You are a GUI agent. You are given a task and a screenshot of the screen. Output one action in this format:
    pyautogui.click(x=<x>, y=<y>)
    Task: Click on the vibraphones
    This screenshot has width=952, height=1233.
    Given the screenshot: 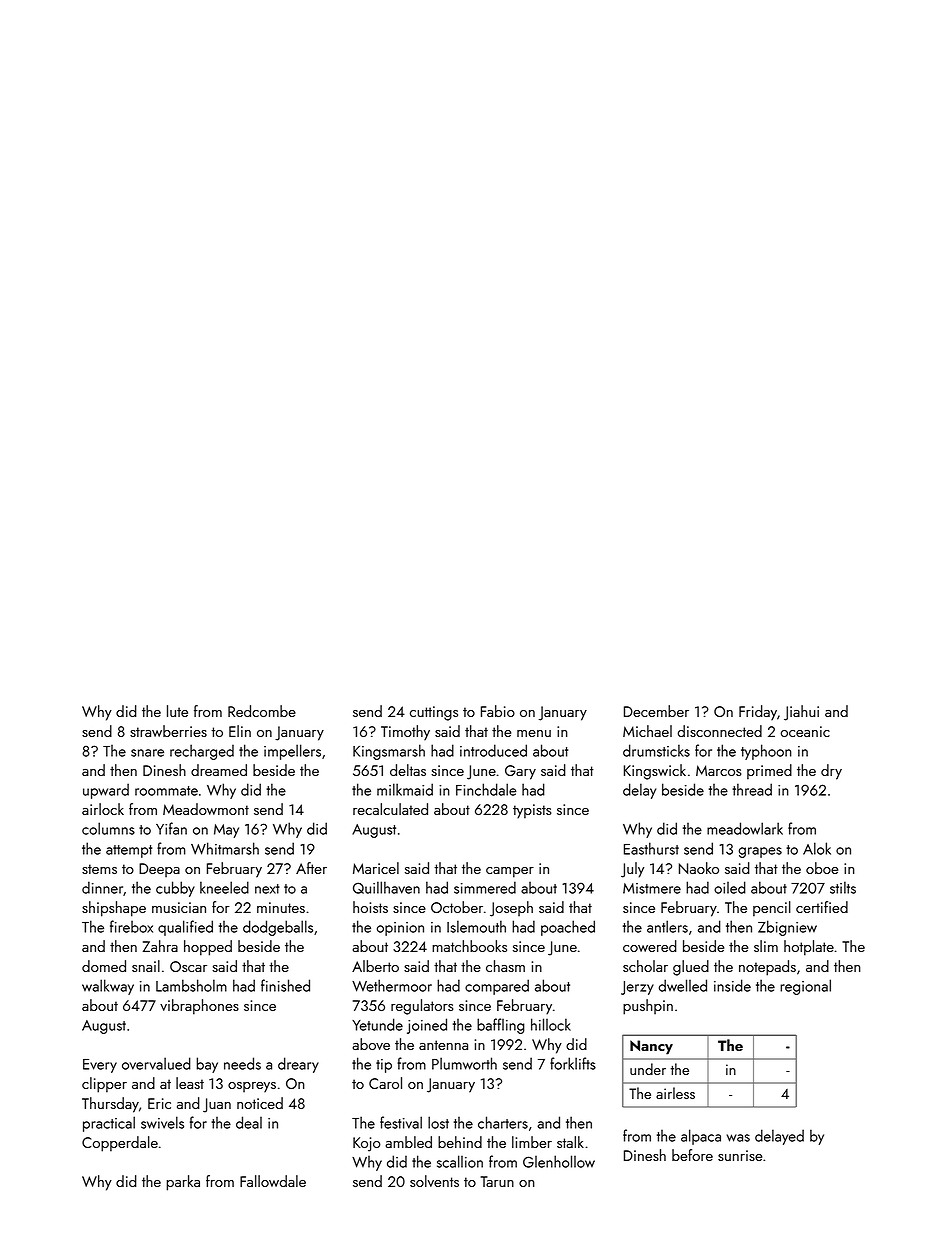 What is the action you would take?
    pyautogui.click(x=199, y=1007)
